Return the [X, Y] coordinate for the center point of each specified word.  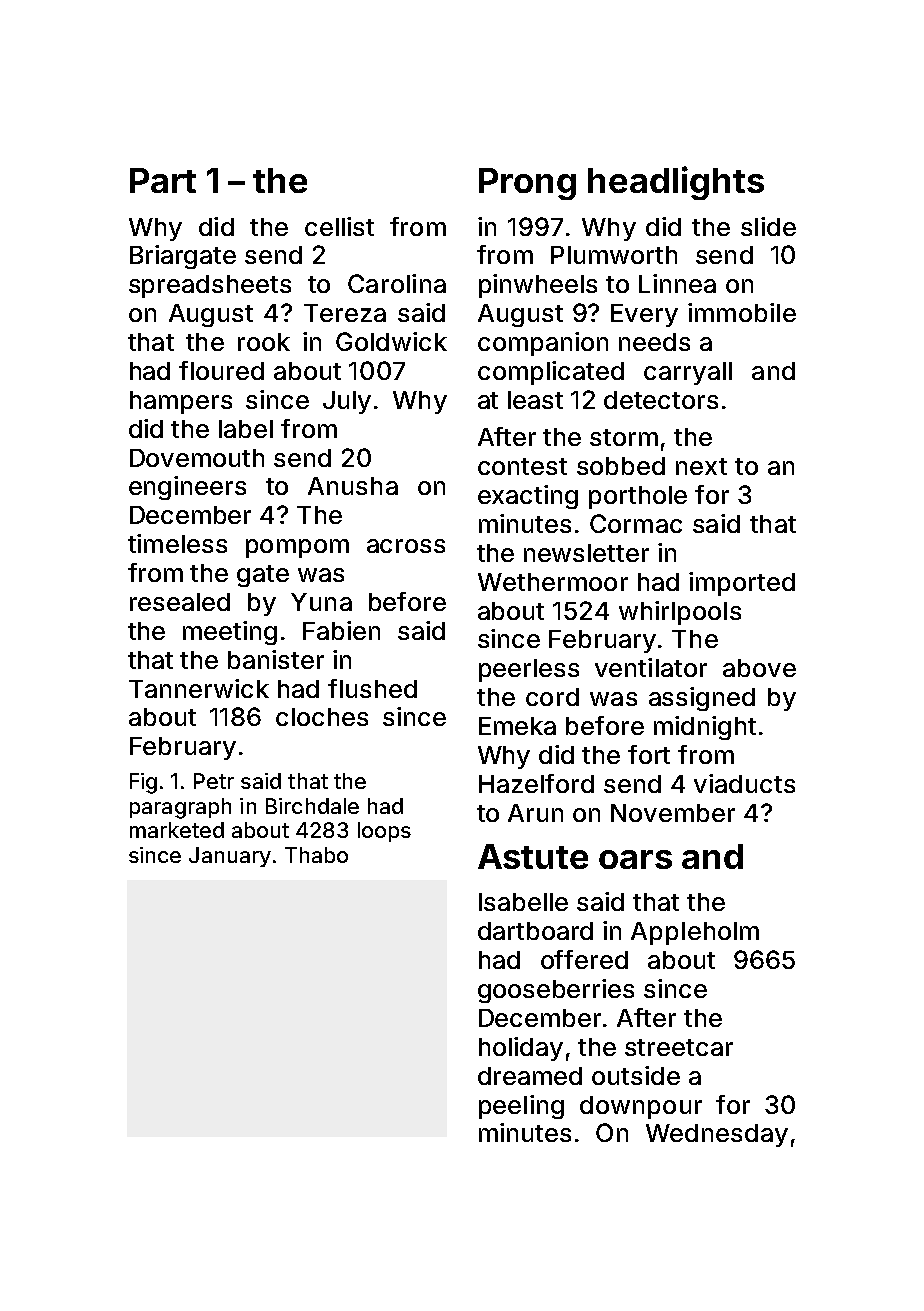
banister [276, 659]
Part [163, 180]
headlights [676, 183]
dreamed [530, 1076]
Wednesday [717, 1135]
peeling [521, 1107]
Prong [527, 184]
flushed [372, 688]
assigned [702, 699]
